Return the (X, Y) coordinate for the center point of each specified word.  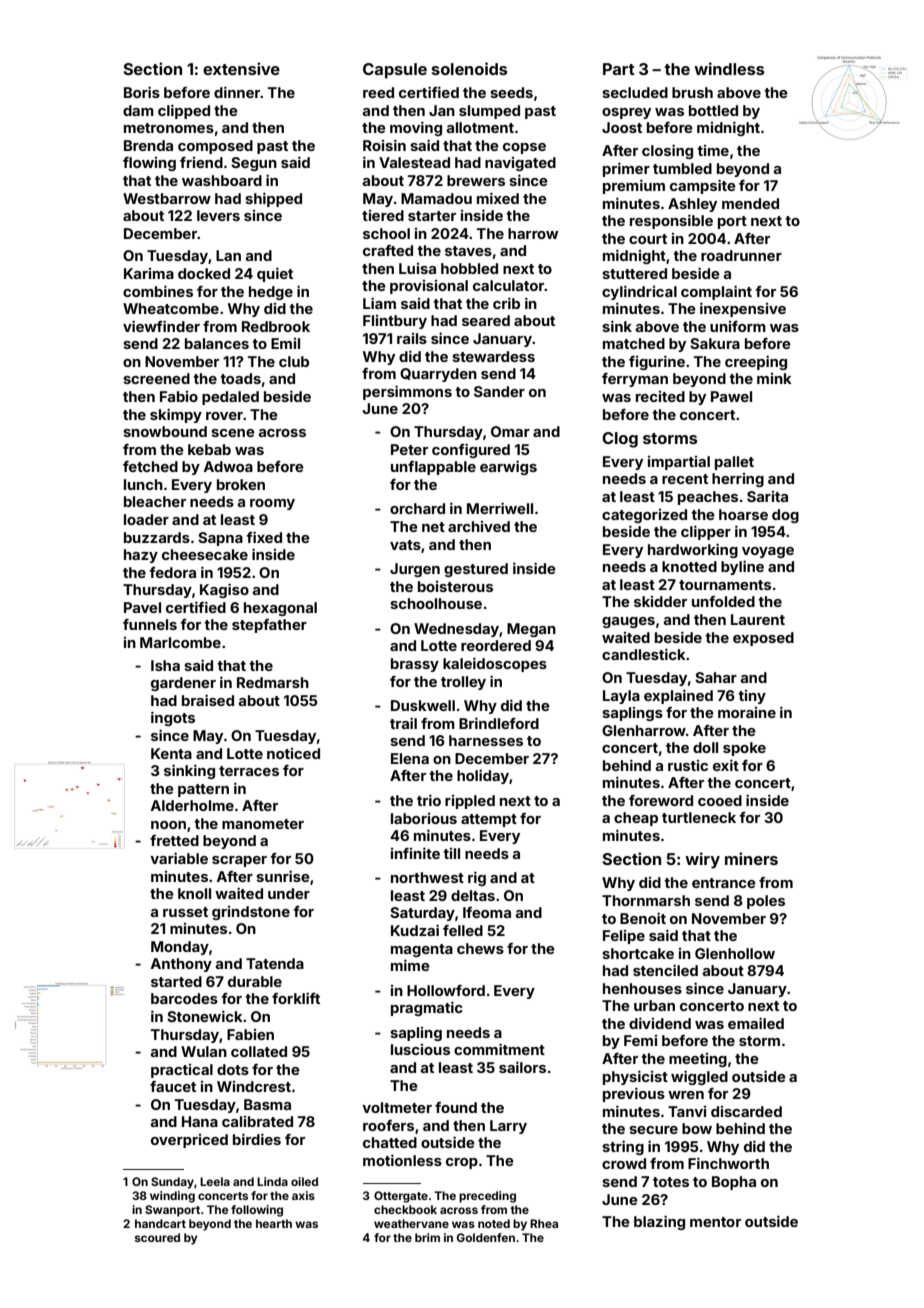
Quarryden (438, 375)
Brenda (148, 145)
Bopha (734, 1183)
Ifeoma (487, 912)
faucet (173, 1086)
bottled (713, 110)
